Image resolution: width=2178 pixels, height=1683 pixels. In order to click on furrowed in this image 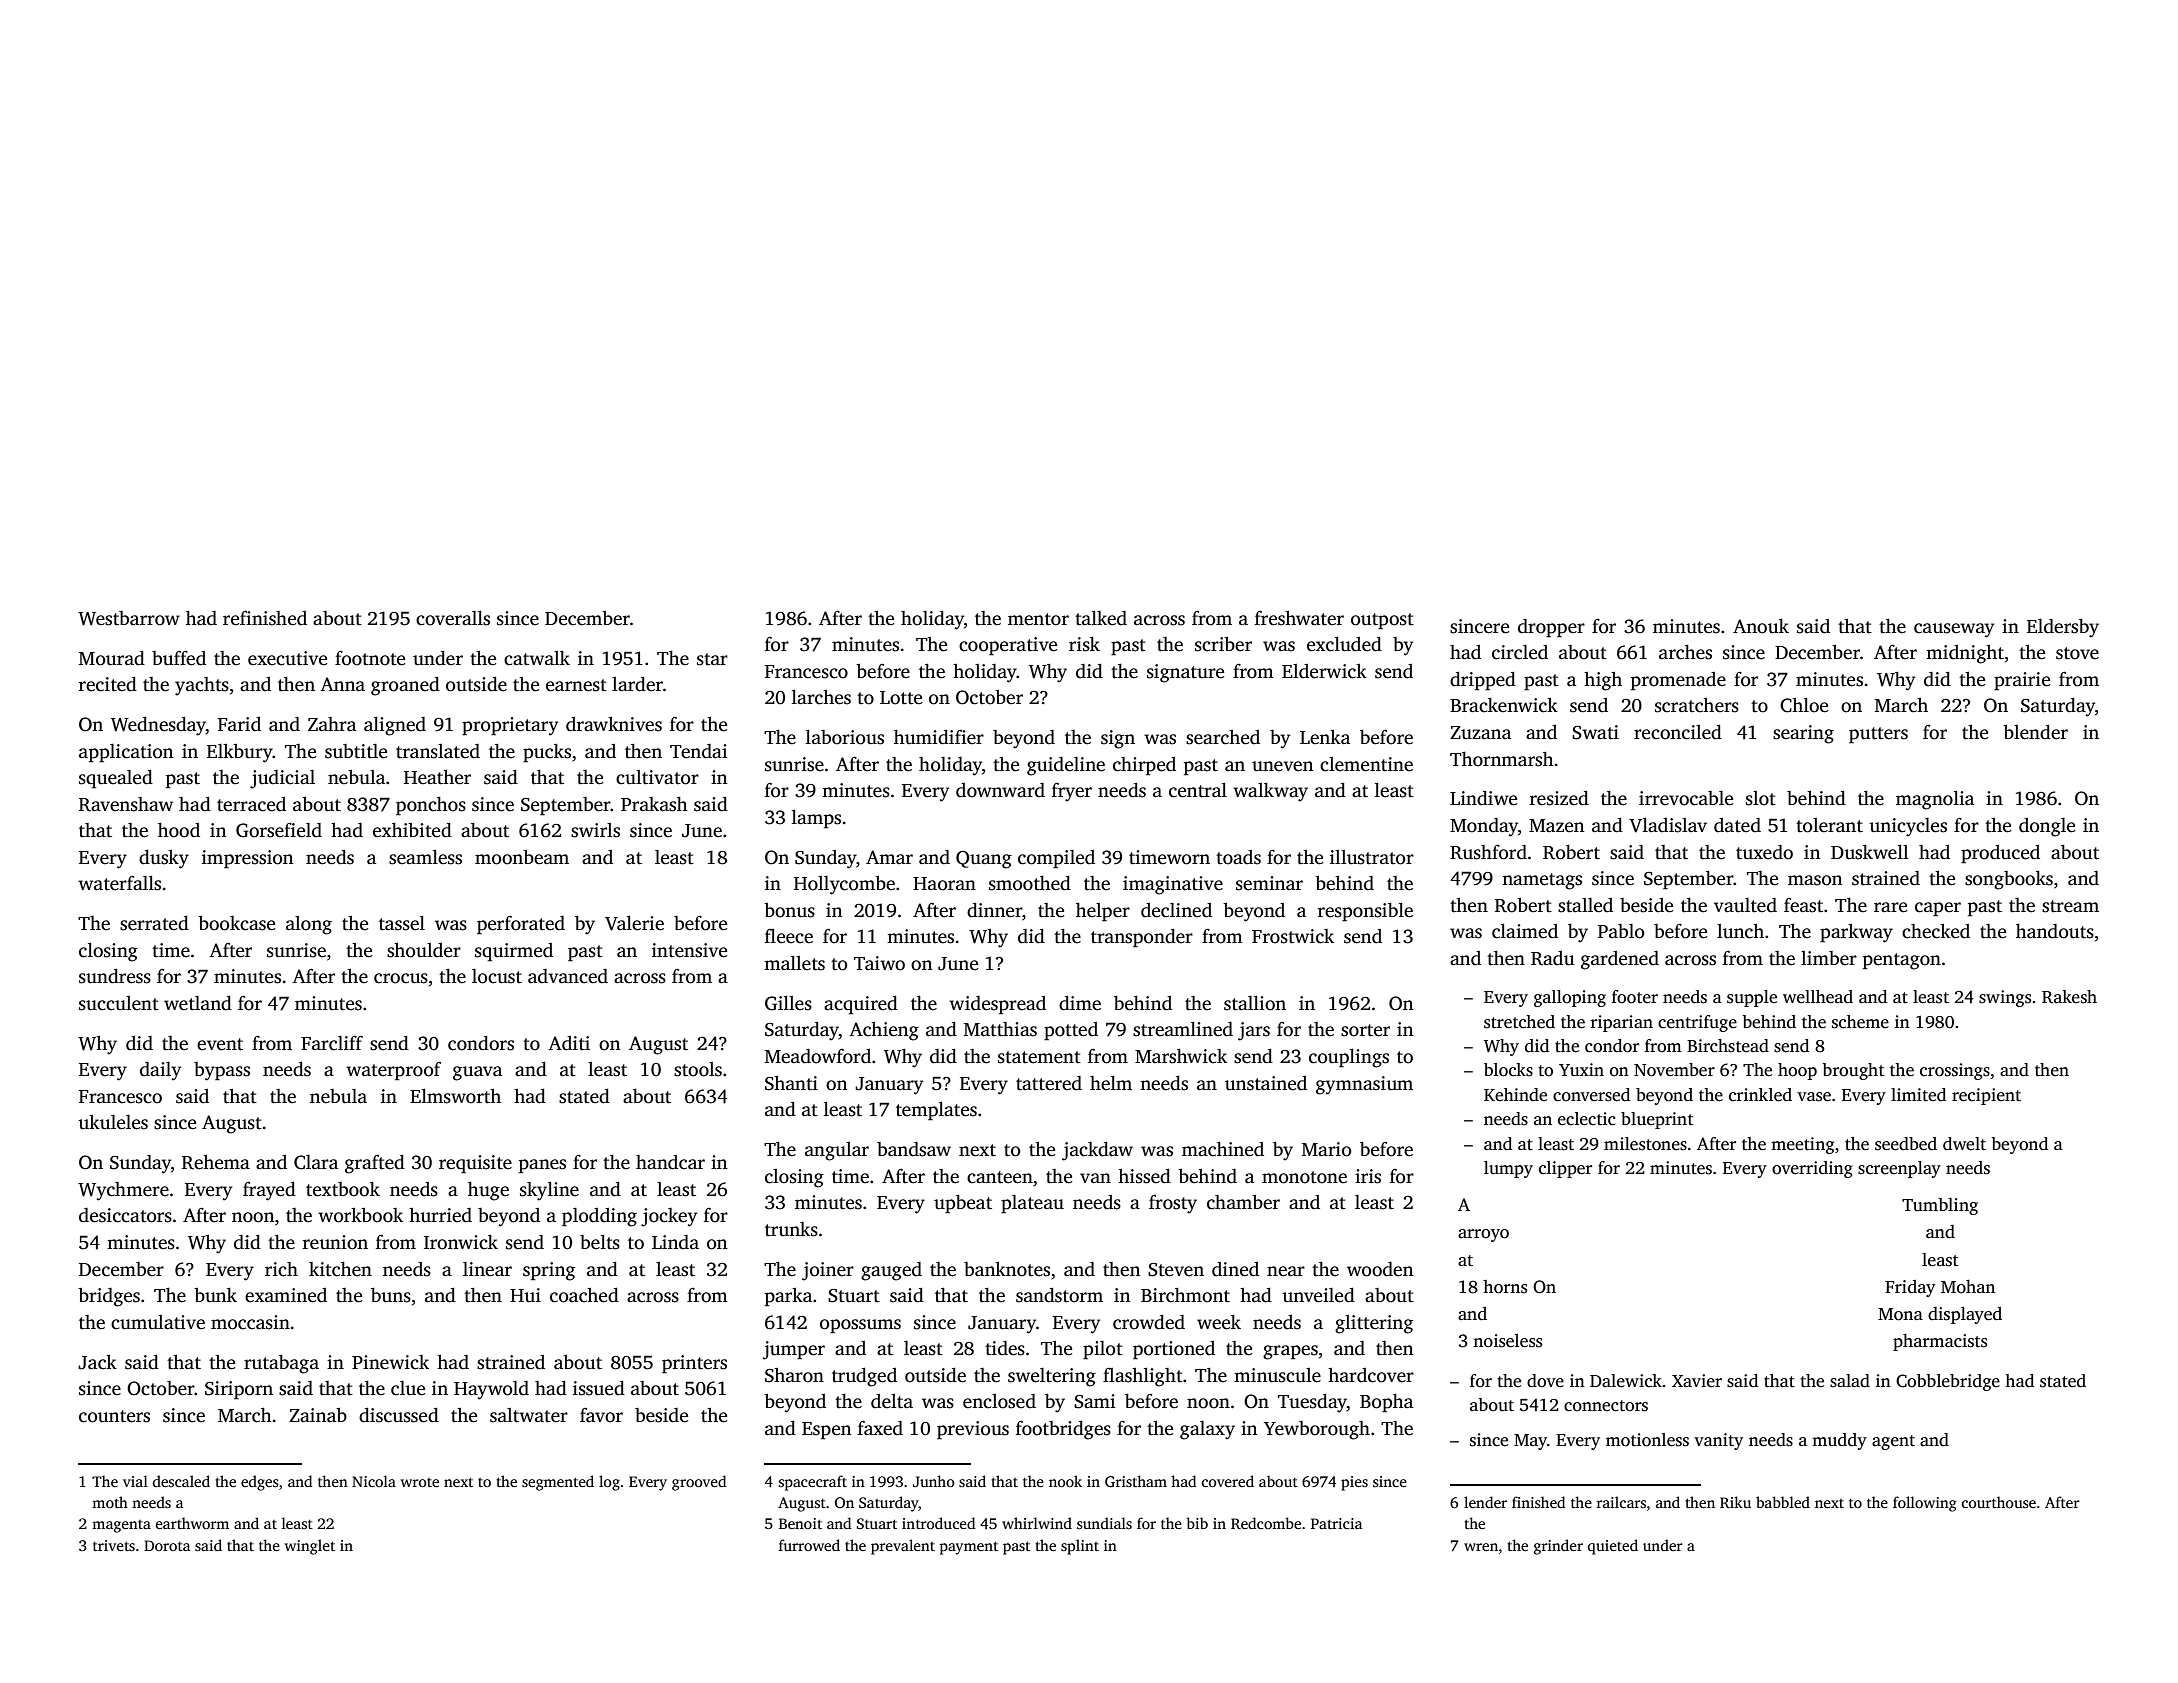, I will do `click(809, 1545)`.
